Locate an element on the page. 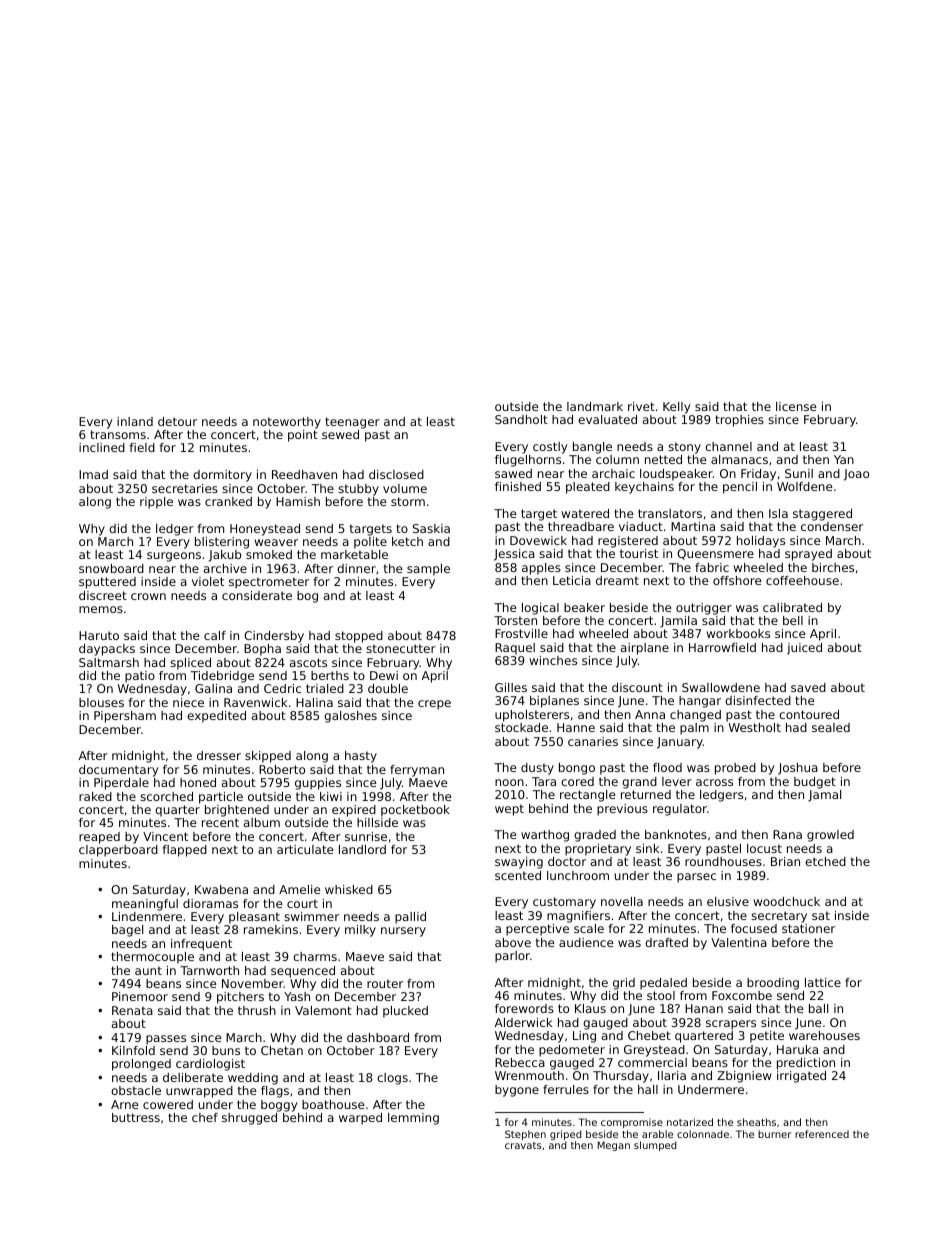  meaningful is located at coordinates (145, 905).
